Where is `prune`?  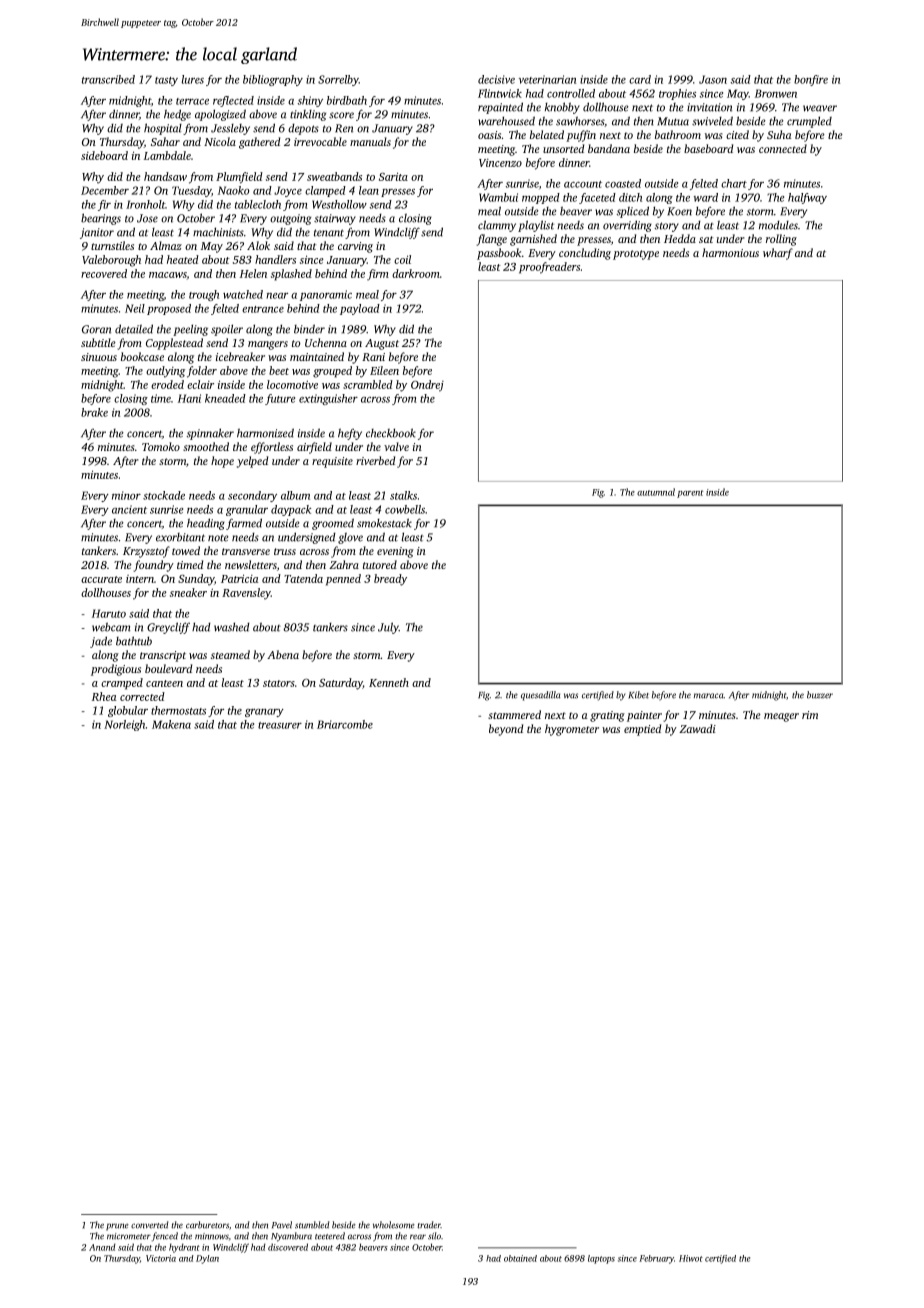
prune is located at coordinates (117, 1227).
